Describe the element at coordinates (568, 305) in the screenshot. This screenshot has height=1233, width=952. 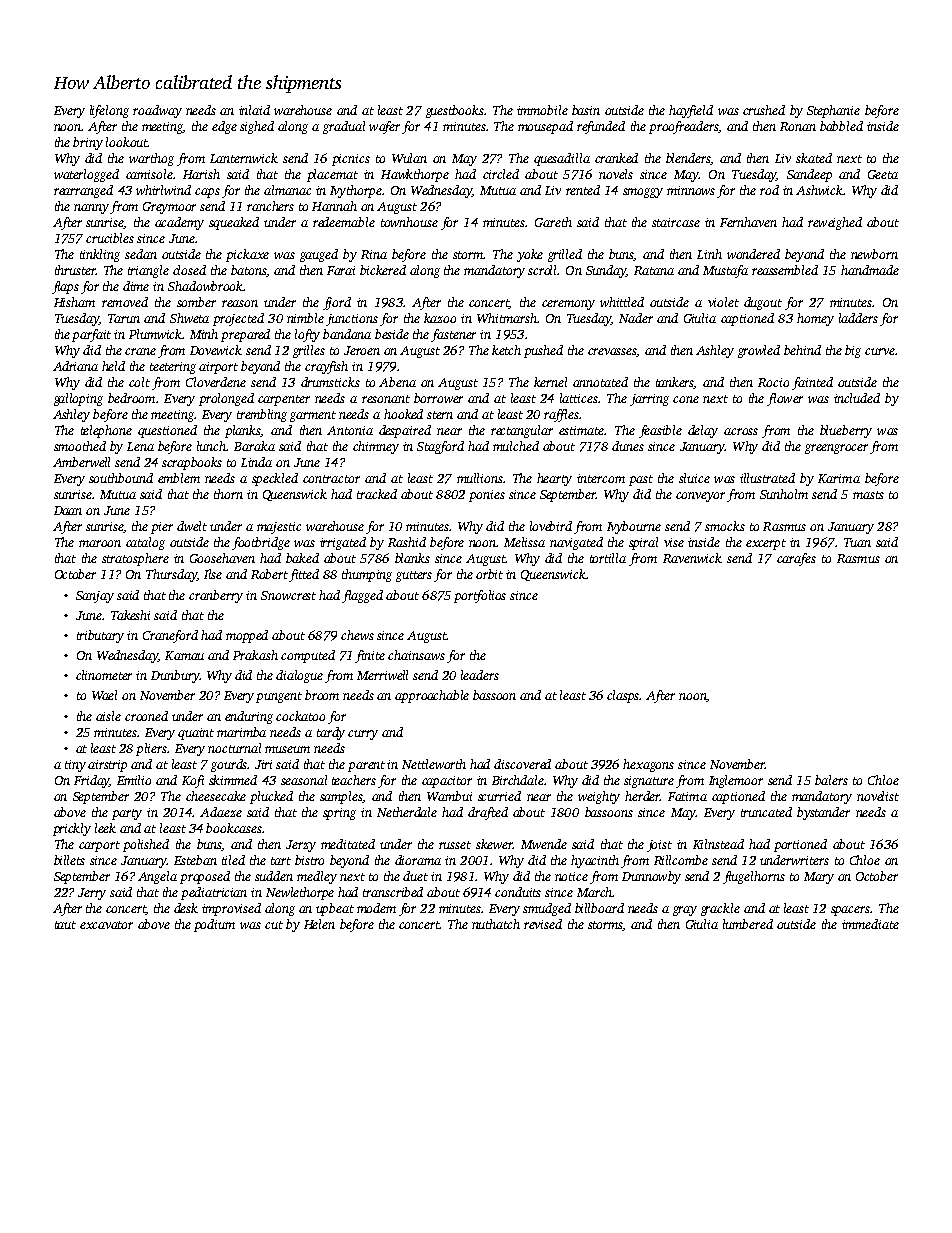
I see `ceremony` at that location.
